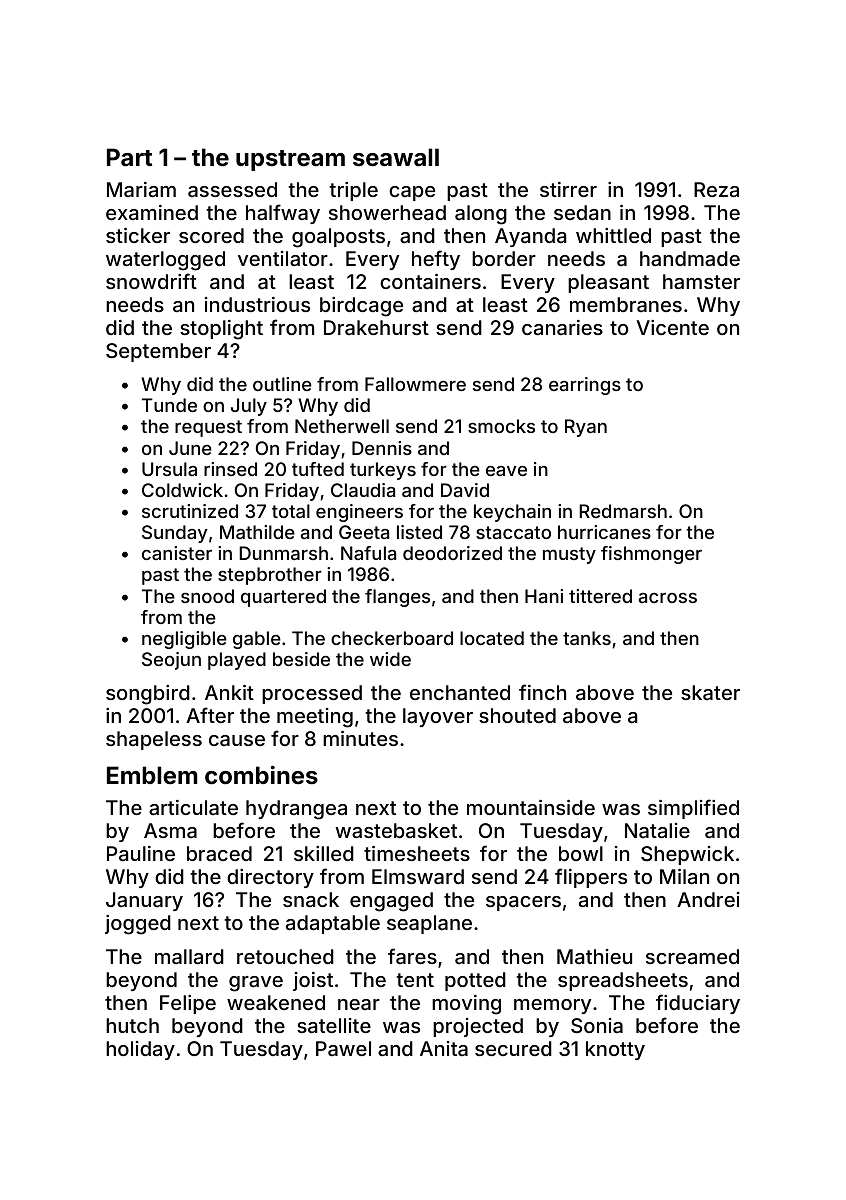 The height and width of the screenshot is (1200, 846). Describe the element at coordinates (604, 532) in the screenshot. I see `hurricanes` at that location.
